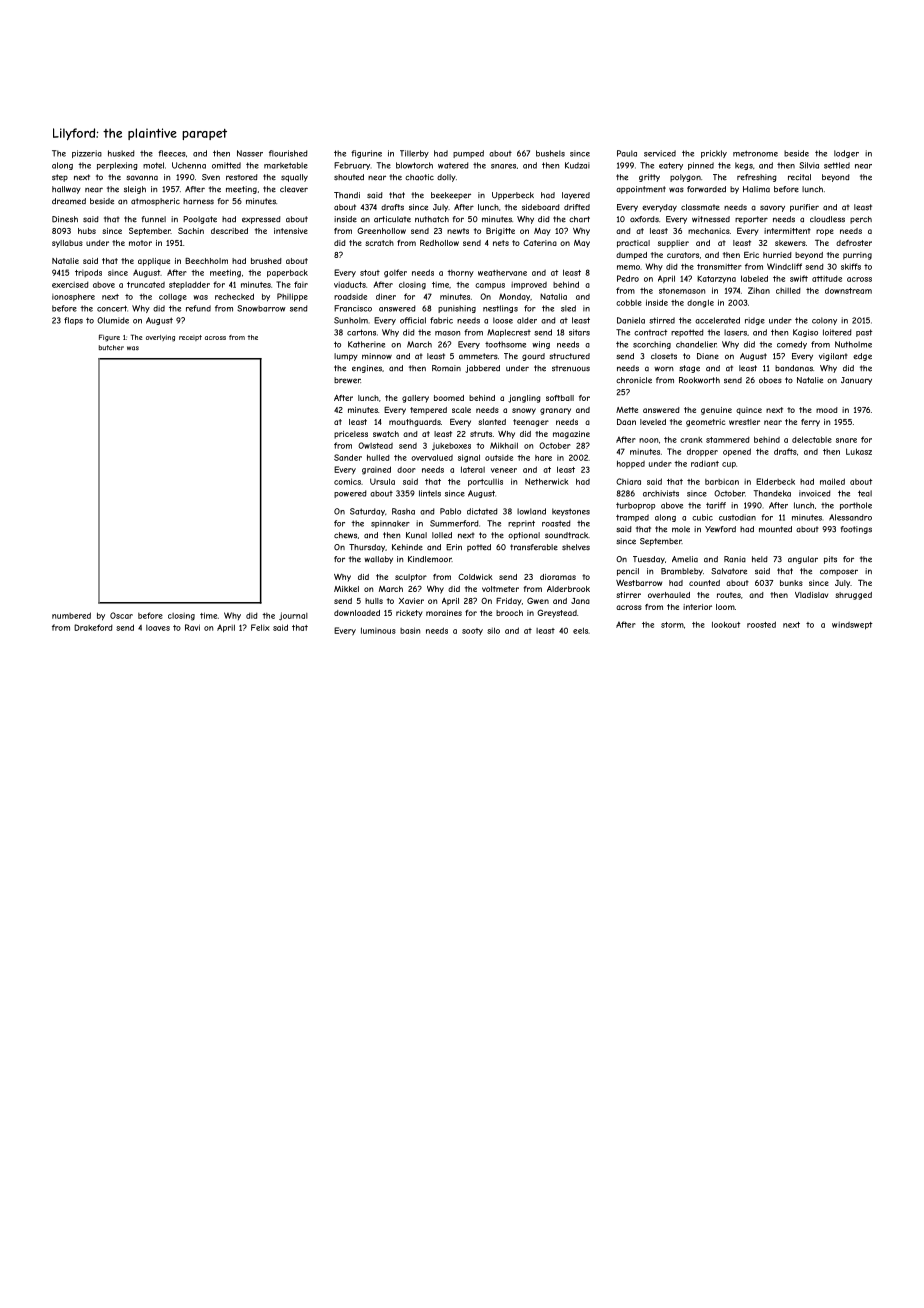 The image size is (924, 1308). Describe the element at coordinates (351, 435) in the page. I see `priceless` at that location.
